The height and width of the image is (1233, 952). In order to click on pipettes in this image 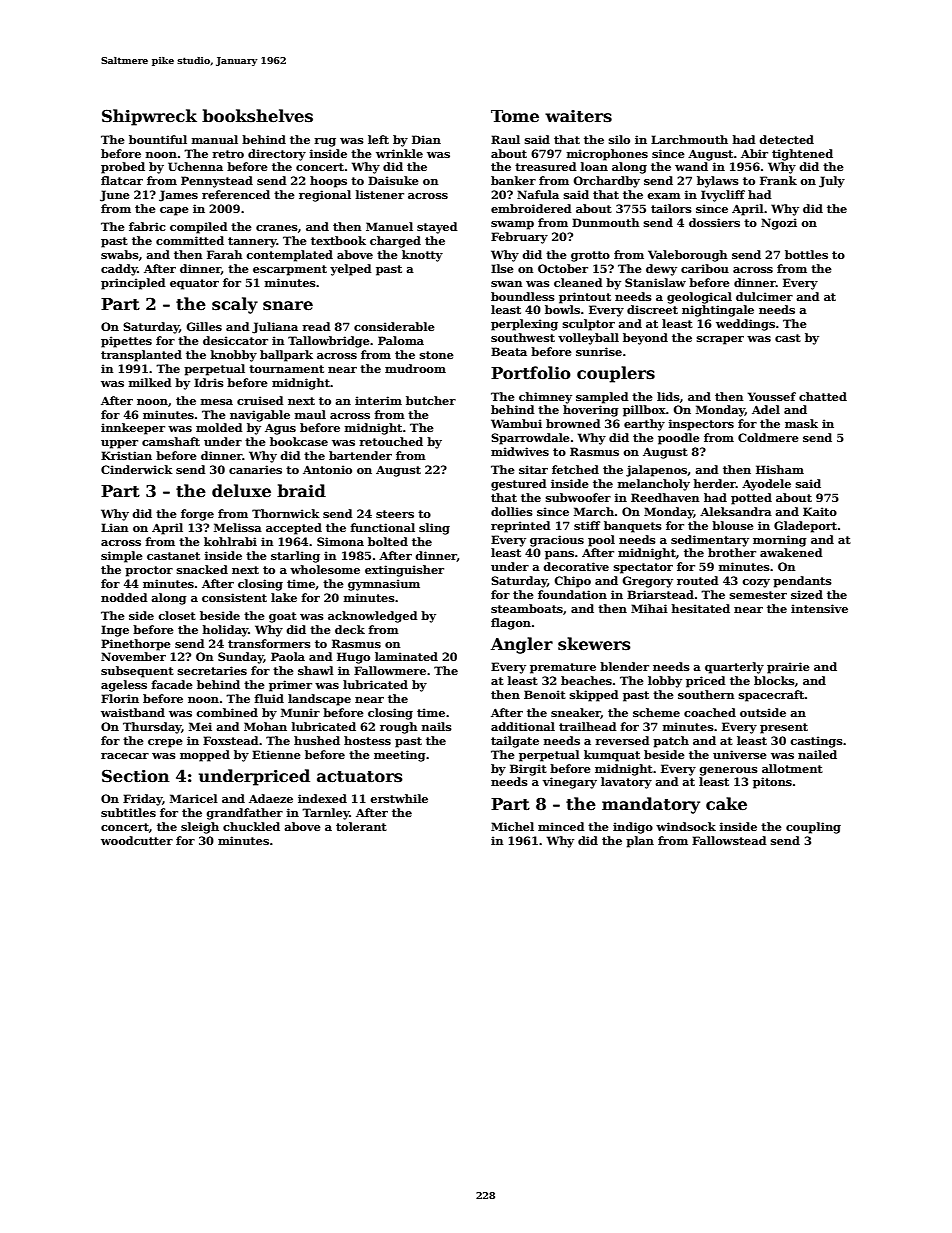, I will do `click(126, 342)`.
